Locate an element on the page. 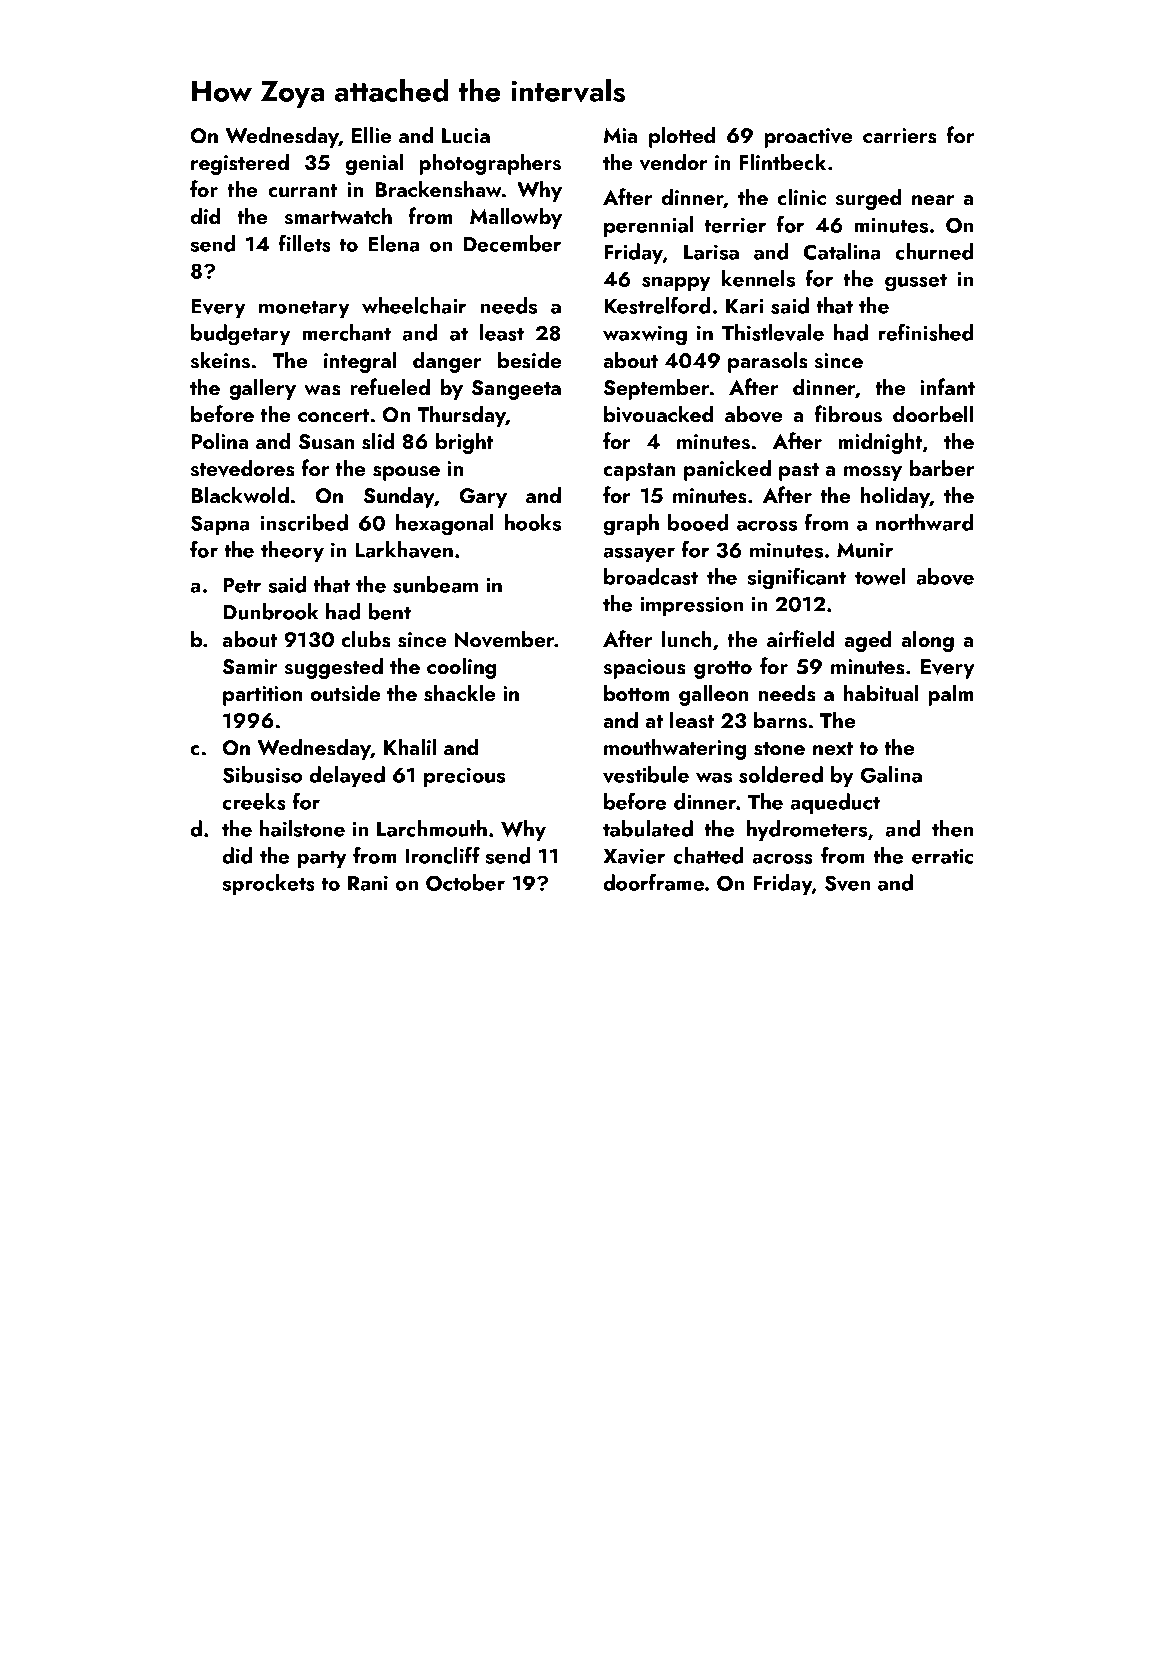 This document has width=1165, height=1654. beside is located at coordinates (529, 360).
